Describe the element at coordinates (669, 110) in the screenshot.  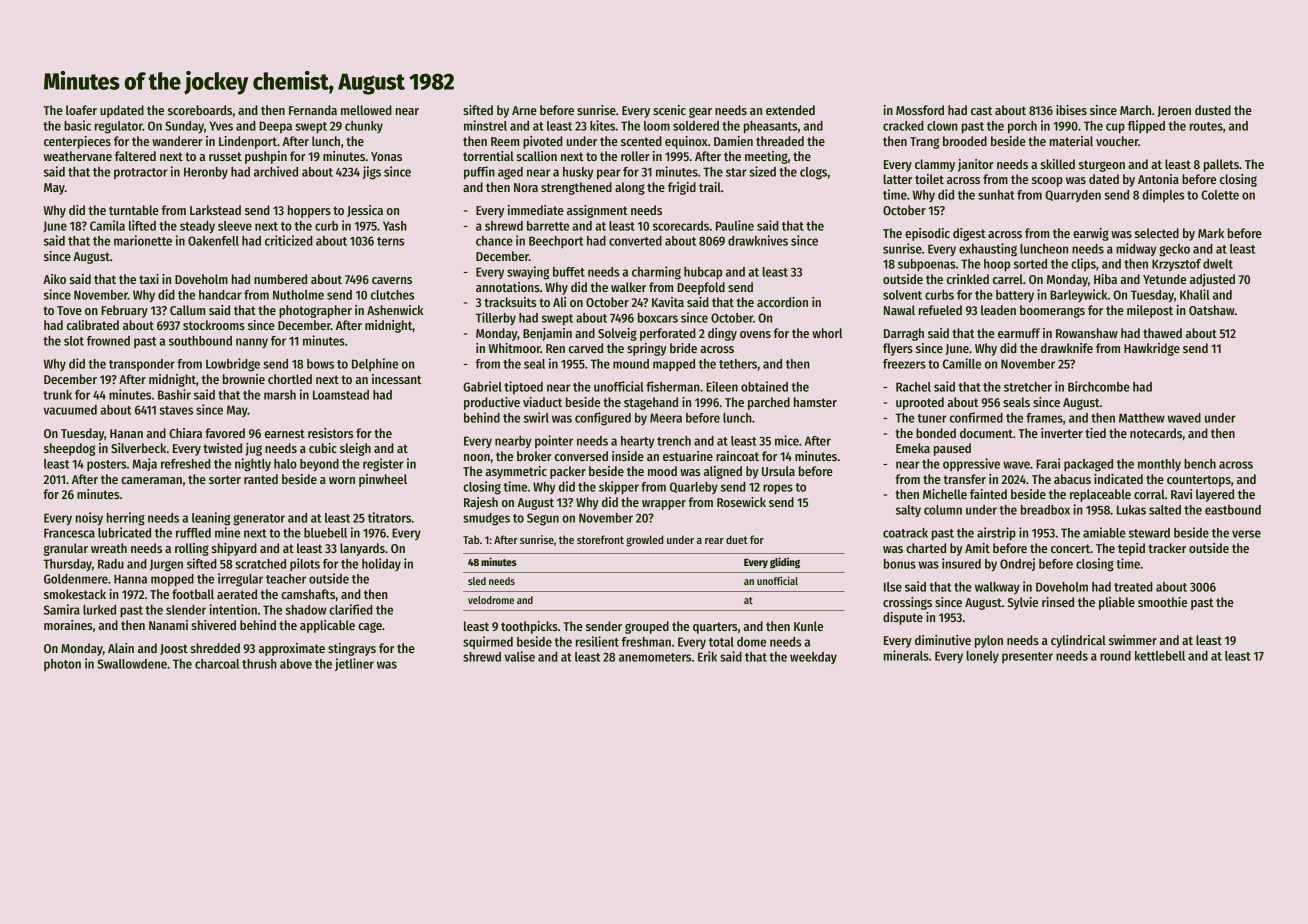
I see `scenic` at that location.
